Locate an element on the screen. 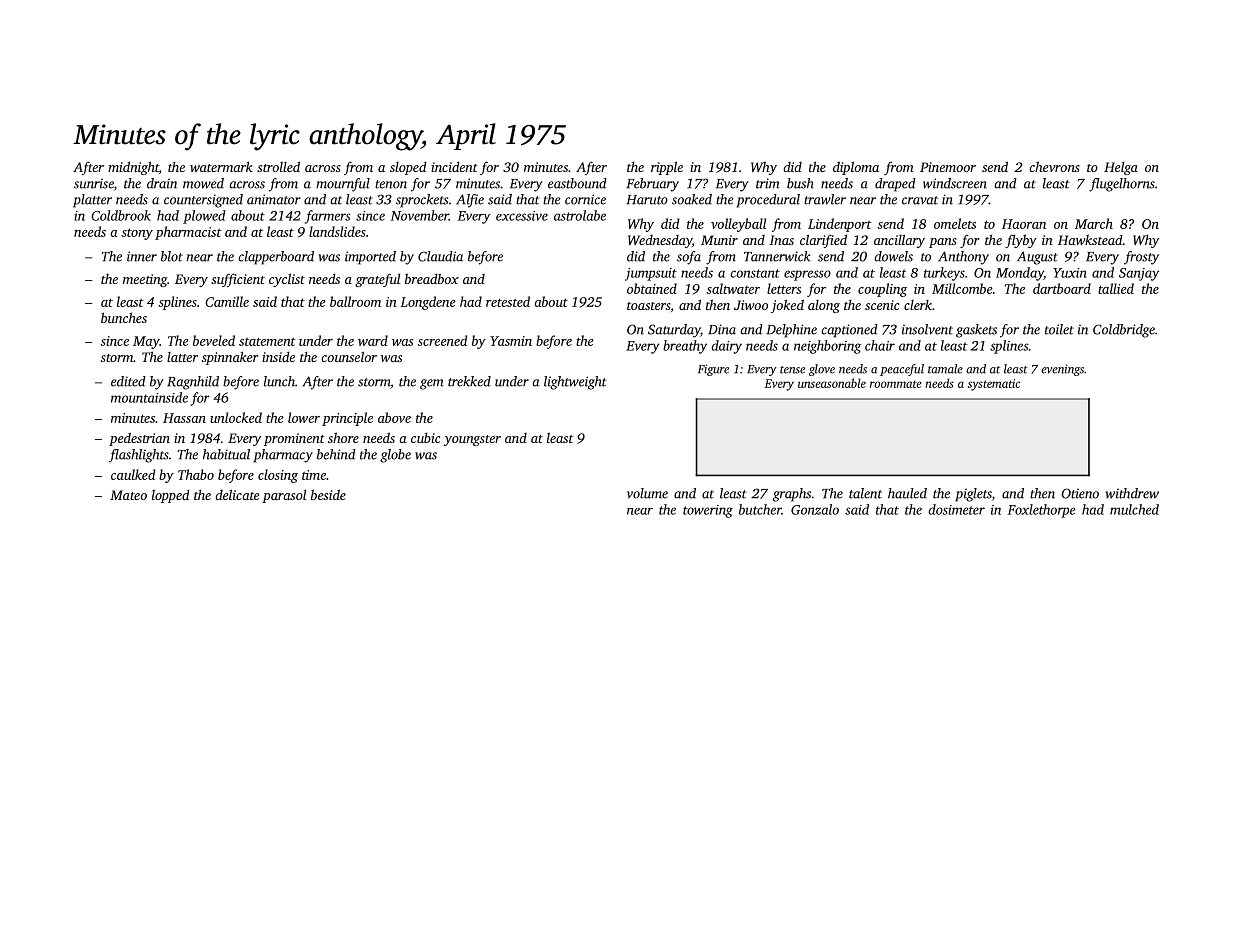  Jiwoo is located at coordinates (751, 305).
